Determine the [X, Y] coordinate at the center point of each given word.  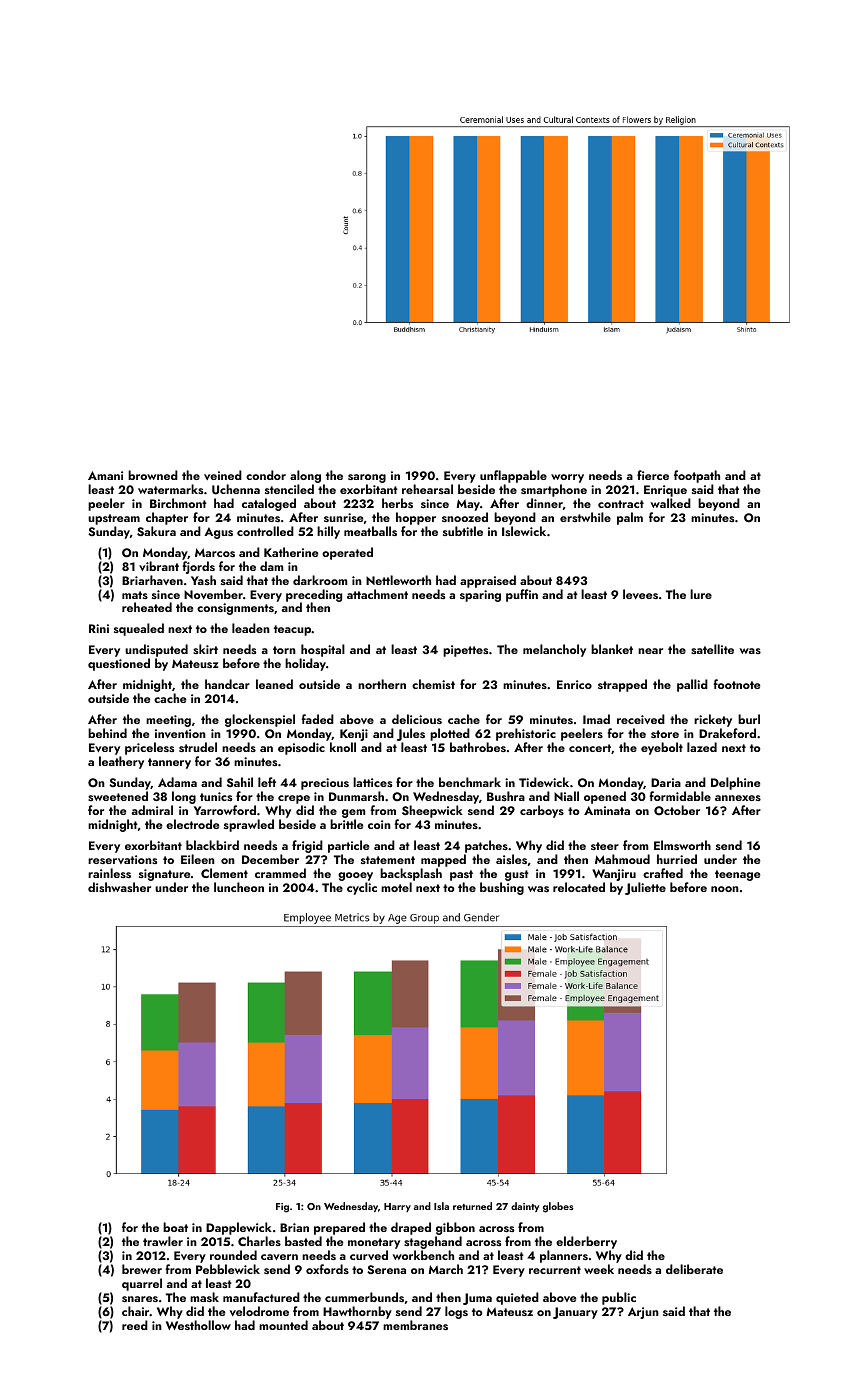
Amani [105, 475]
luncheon [239, 887]
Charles [259, 1241]
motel [396, 887]
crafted [663, 873]
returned [472, 1206]
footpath [697, 476]
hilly [328, 532]
